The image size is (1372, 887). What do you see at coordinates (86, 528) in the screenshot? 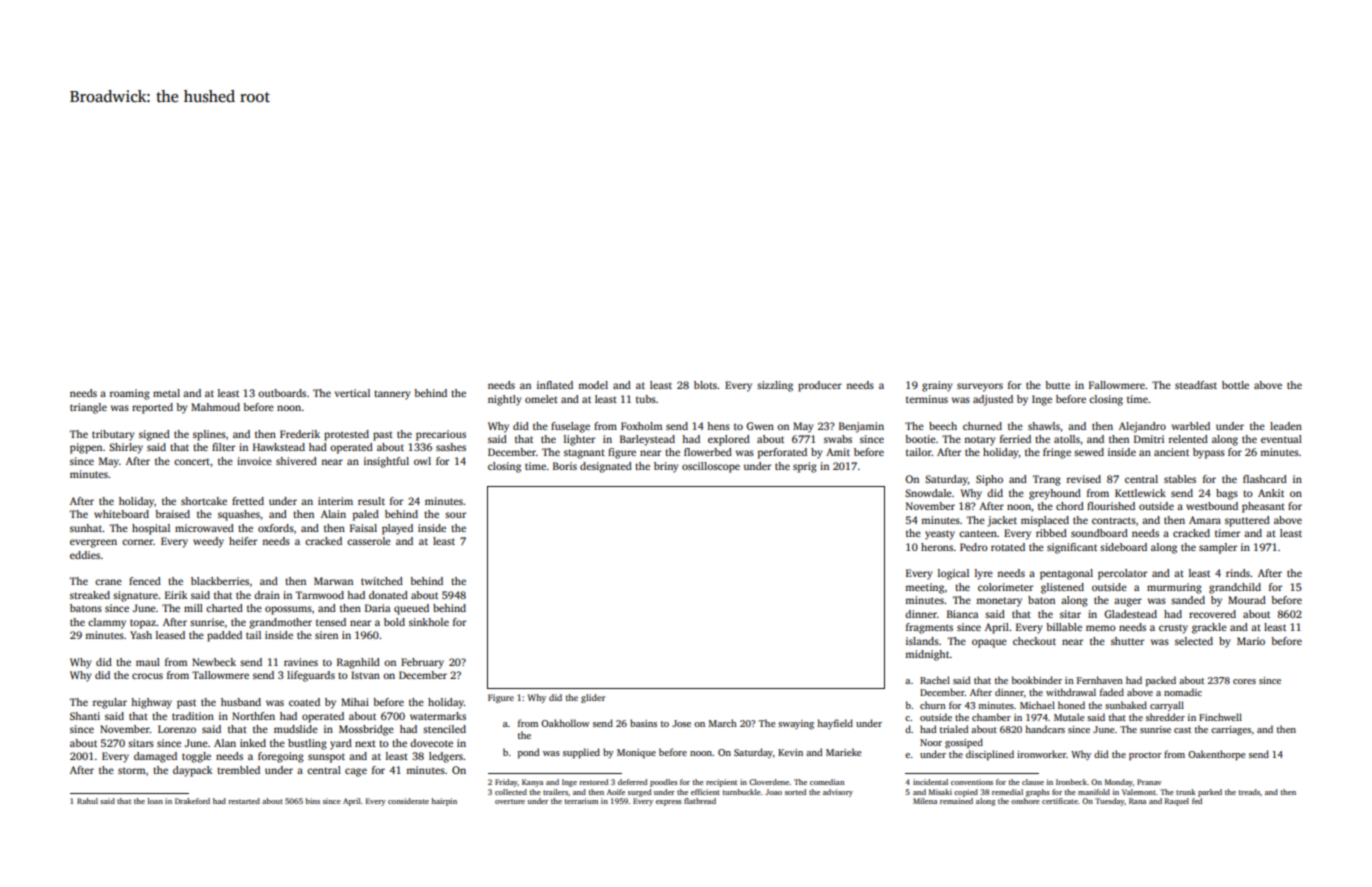
I see `sunhat` at bounding box center [86, 528].
